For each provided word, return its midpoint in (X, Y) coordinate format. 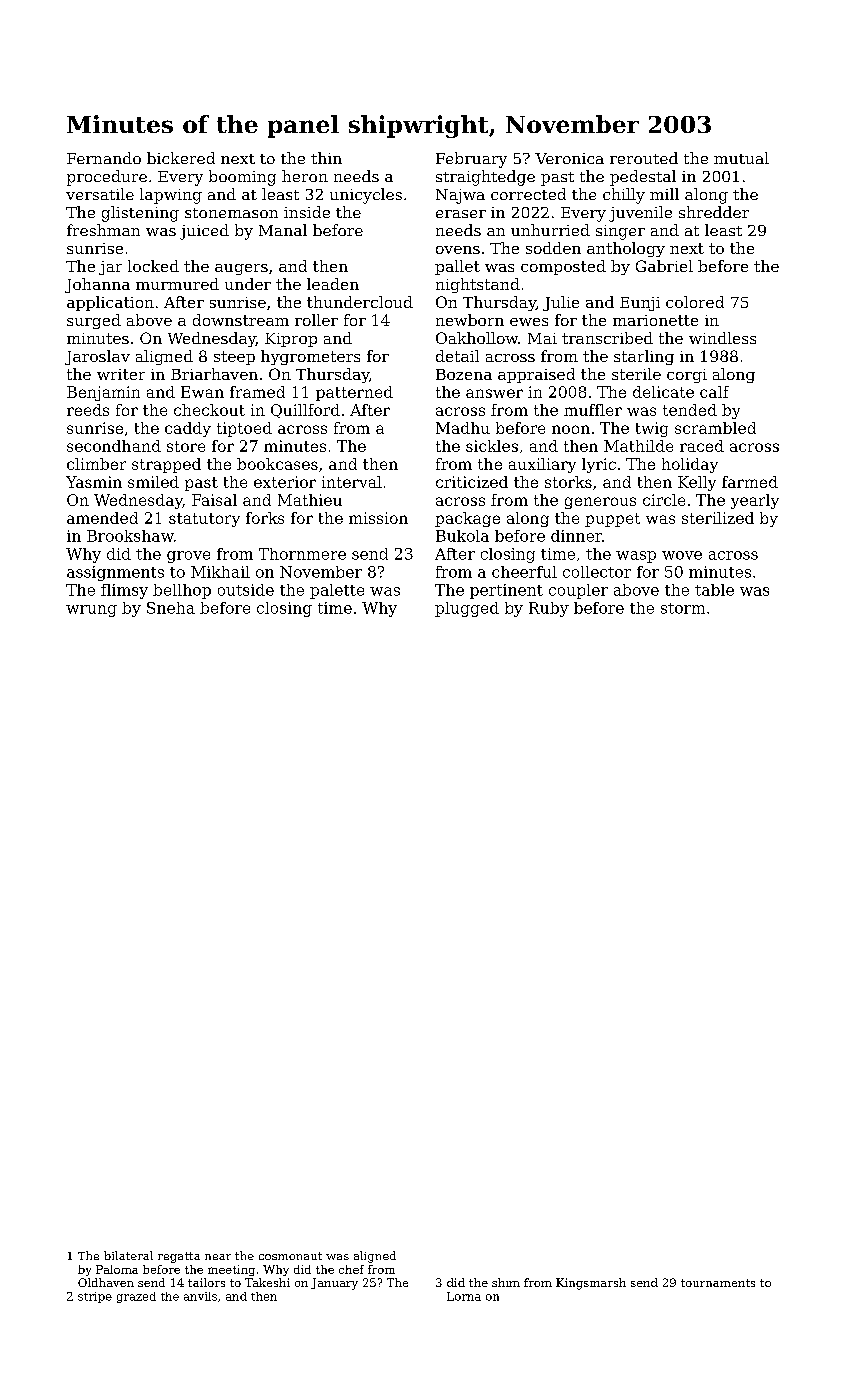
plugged (467, 609)
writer (121, 374)
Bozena (464, 374)
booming (242, 178)
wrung (91, 611)
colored (695, 302)
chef (351, 1269)
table (714, 590)
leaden (333, 284)
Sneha (171, 608)
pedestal (643, 178)
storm (683, 608)
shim (506, 1282)
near (218, 1257)
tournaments (718, 1283)
